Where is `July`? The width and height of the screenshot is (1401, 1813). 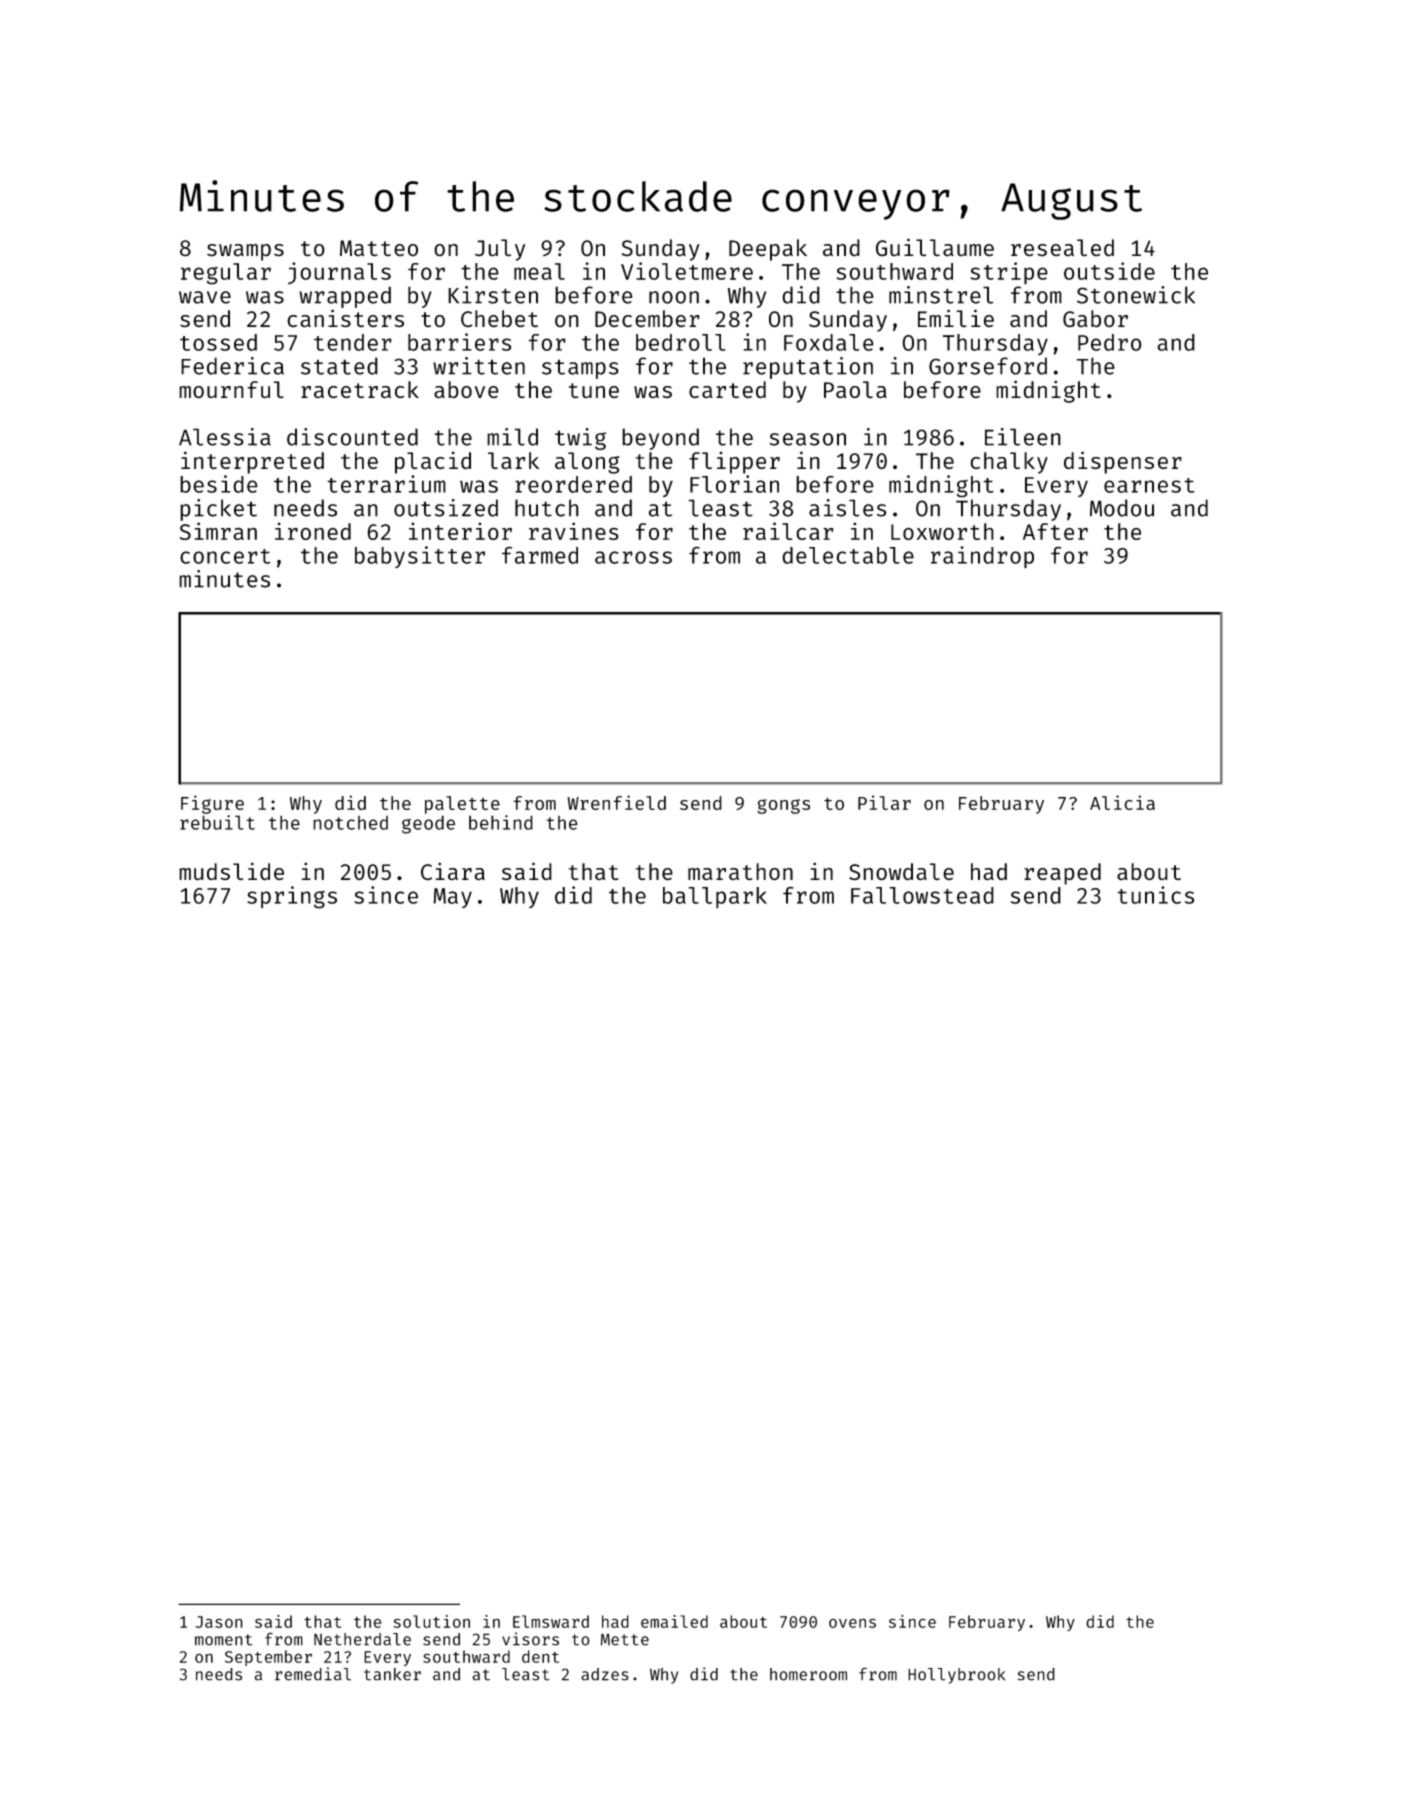
July is located at coordinates (500, 250).
